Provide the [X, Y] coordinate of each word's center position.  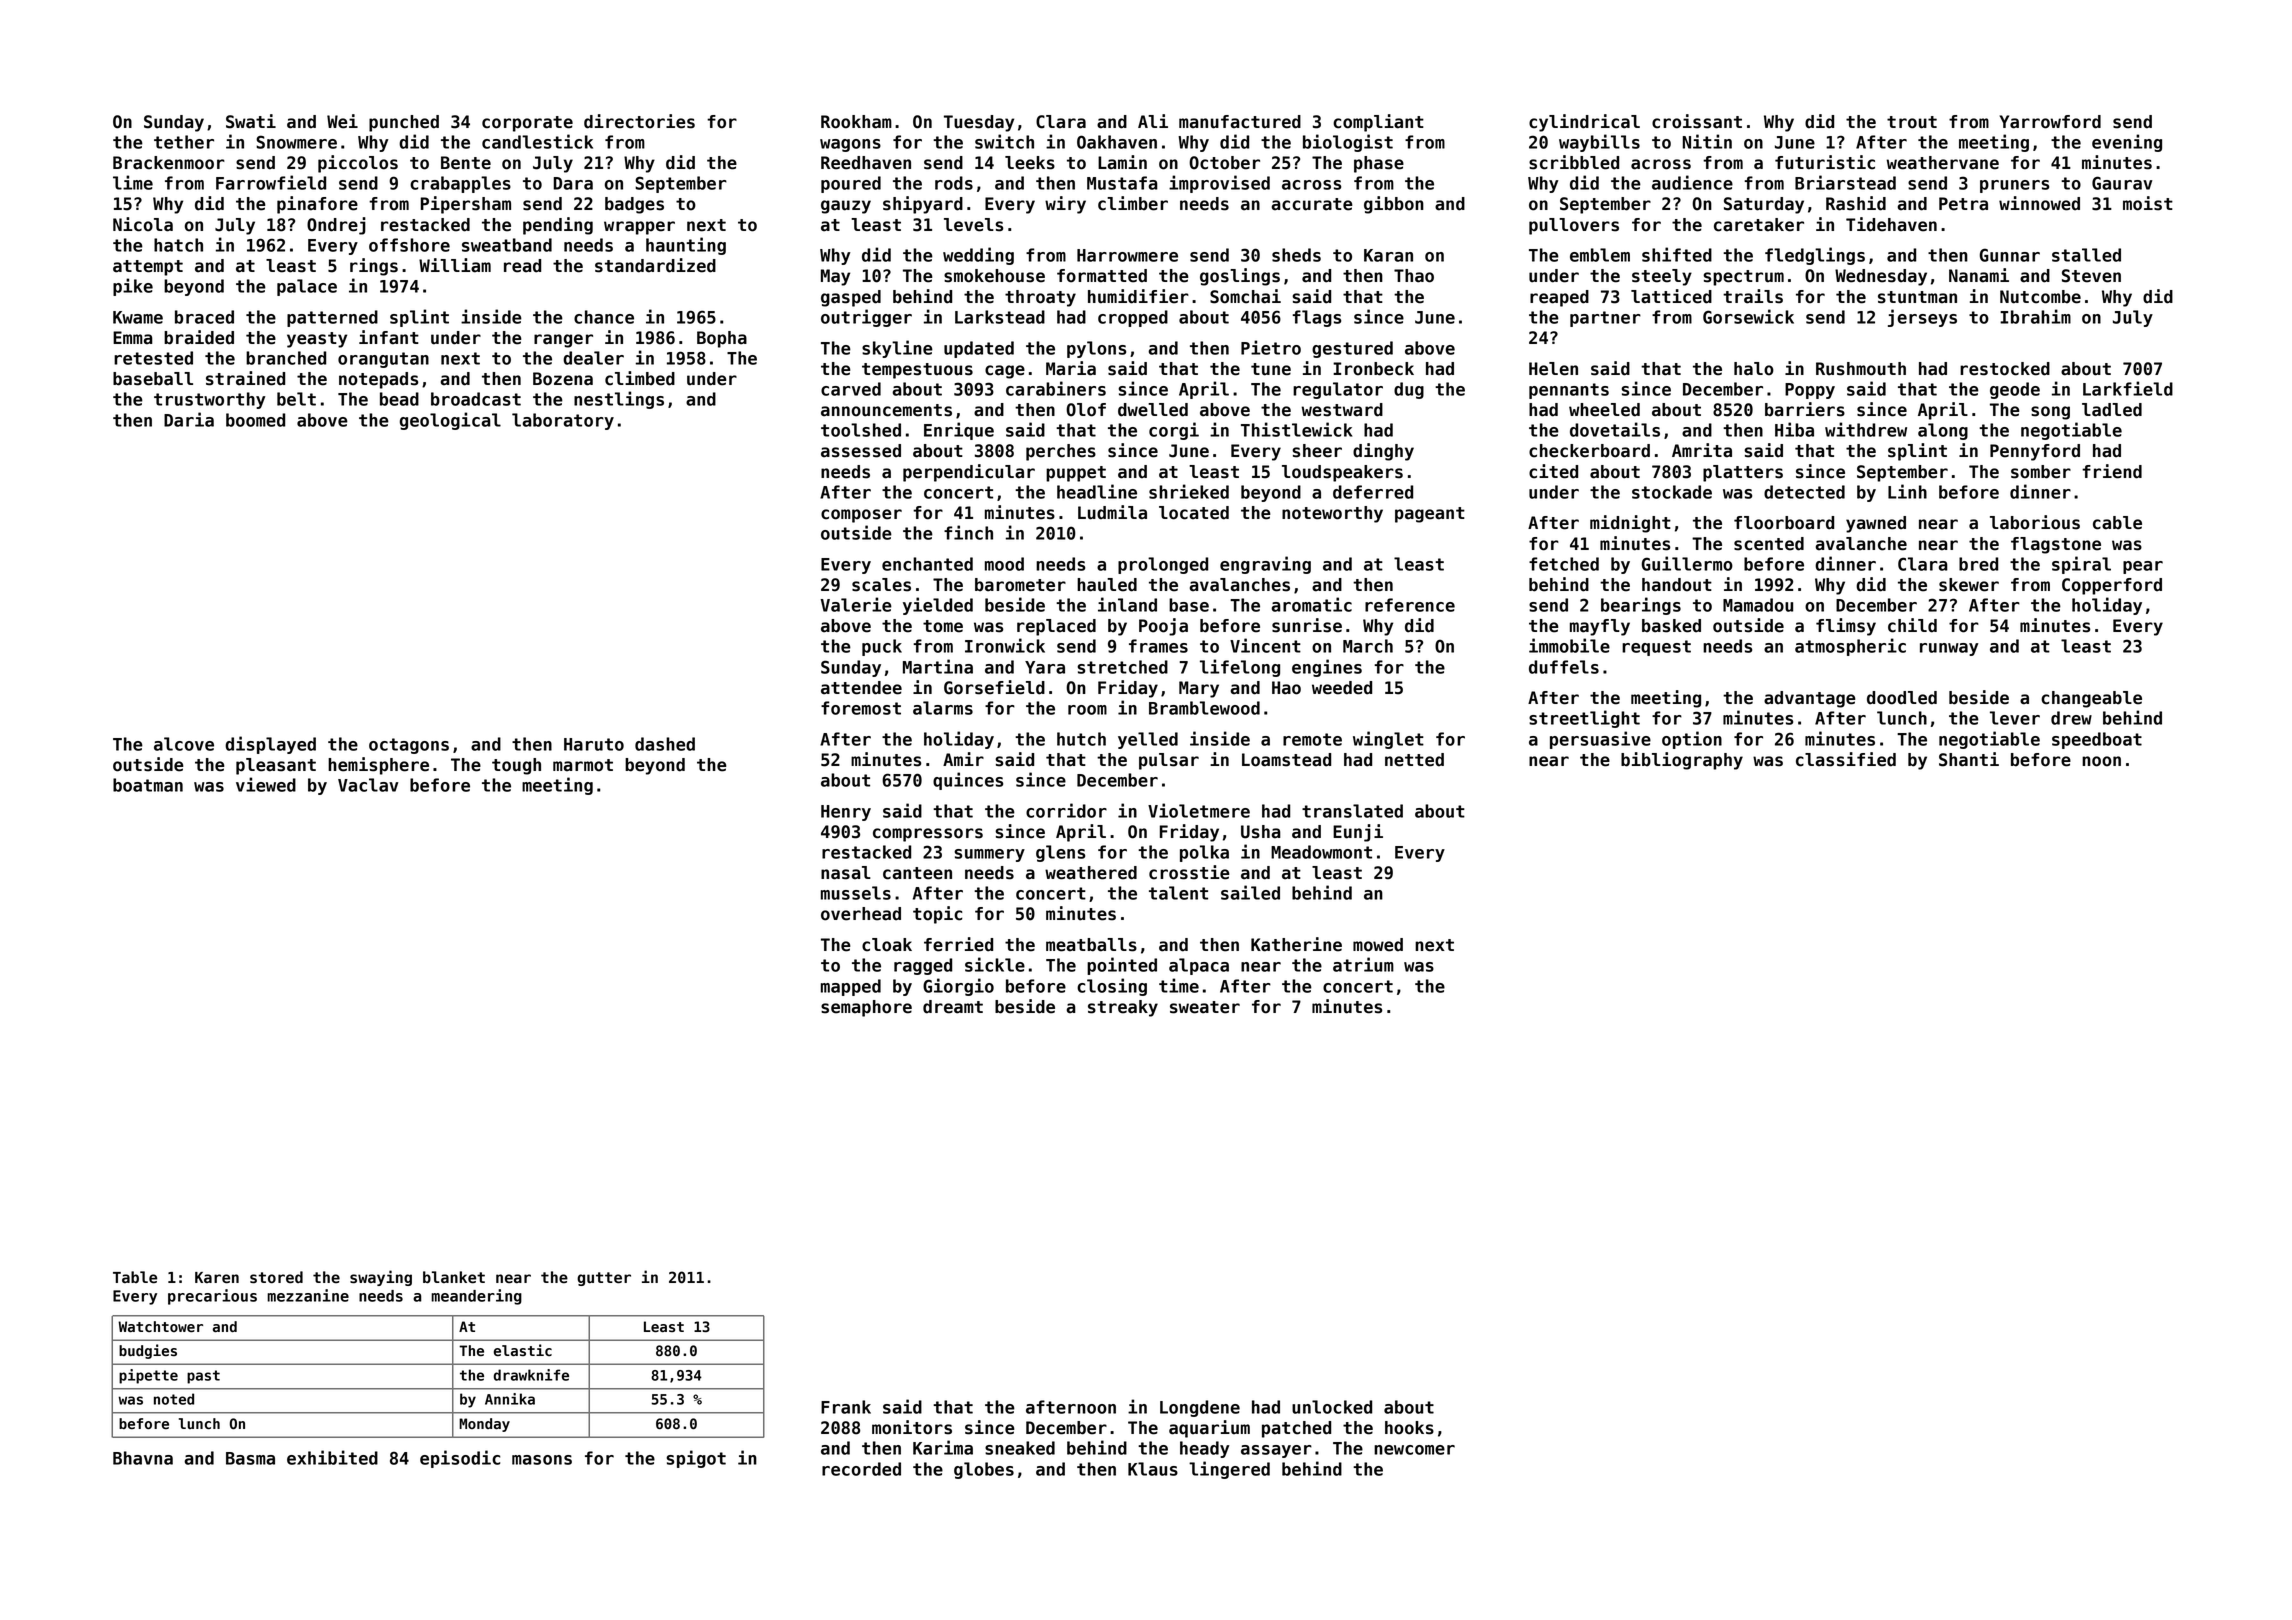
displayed [270, 745]
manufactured [1240, 122]
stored [276, 1277]
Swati [251, 121]
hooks [1409, 1428]
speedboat [2097, 740]
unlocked [1332, 1407]
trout [1912, 122]
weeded [1342, 688]
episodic [460, 1459]
